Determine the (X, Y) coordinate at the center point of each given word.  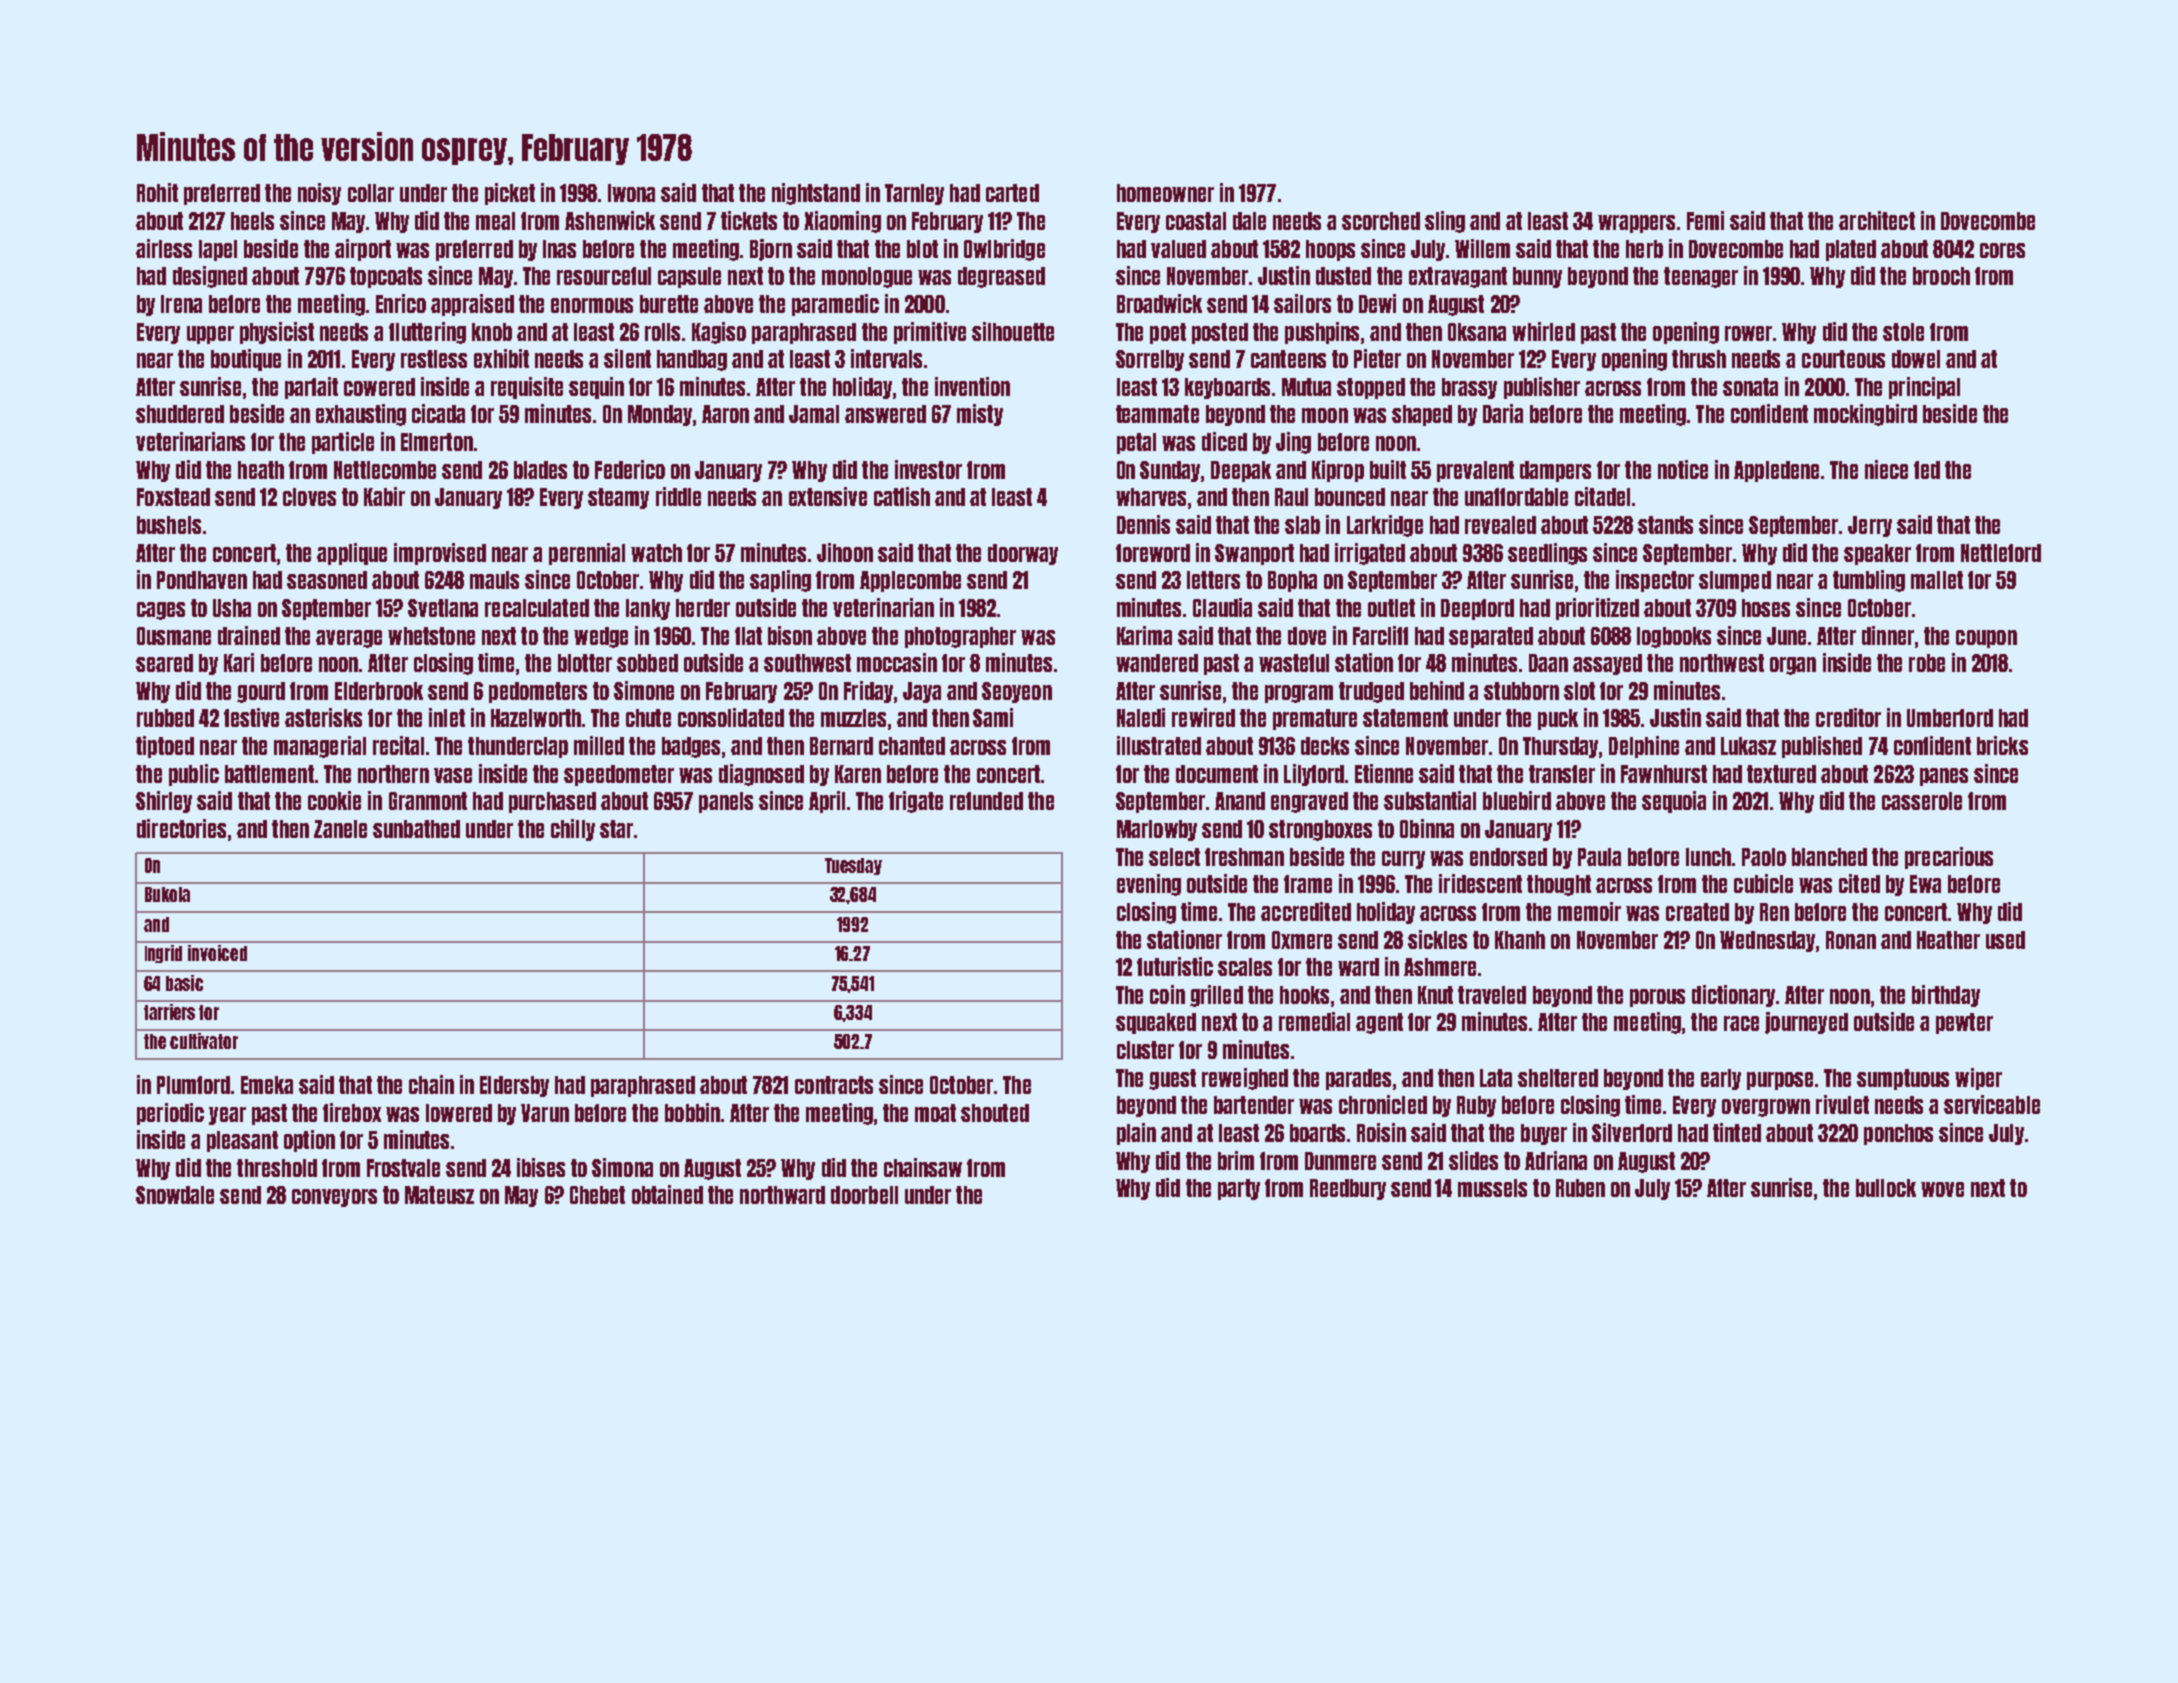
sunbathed (416, 829)
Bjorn (771, 250)
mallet (1937, 580)
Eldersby (514, 1086)
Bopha (1292, 581)
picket (510, 194)
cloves (309, 497)
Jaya (922, 692)
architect (1877, 220)
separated (1491, 637)
